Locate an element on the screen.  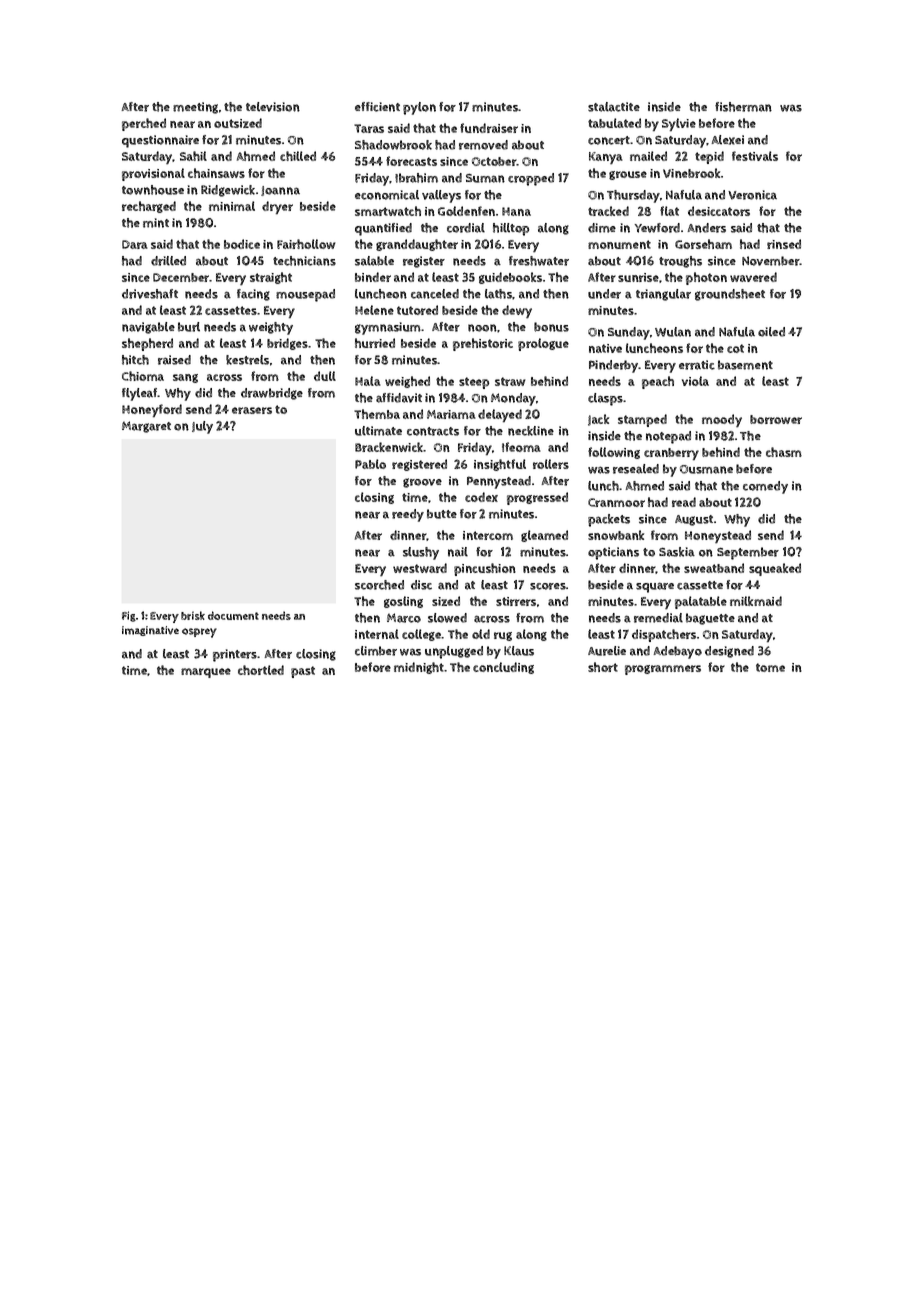
Pablo is located at coordinates (370, 464).
